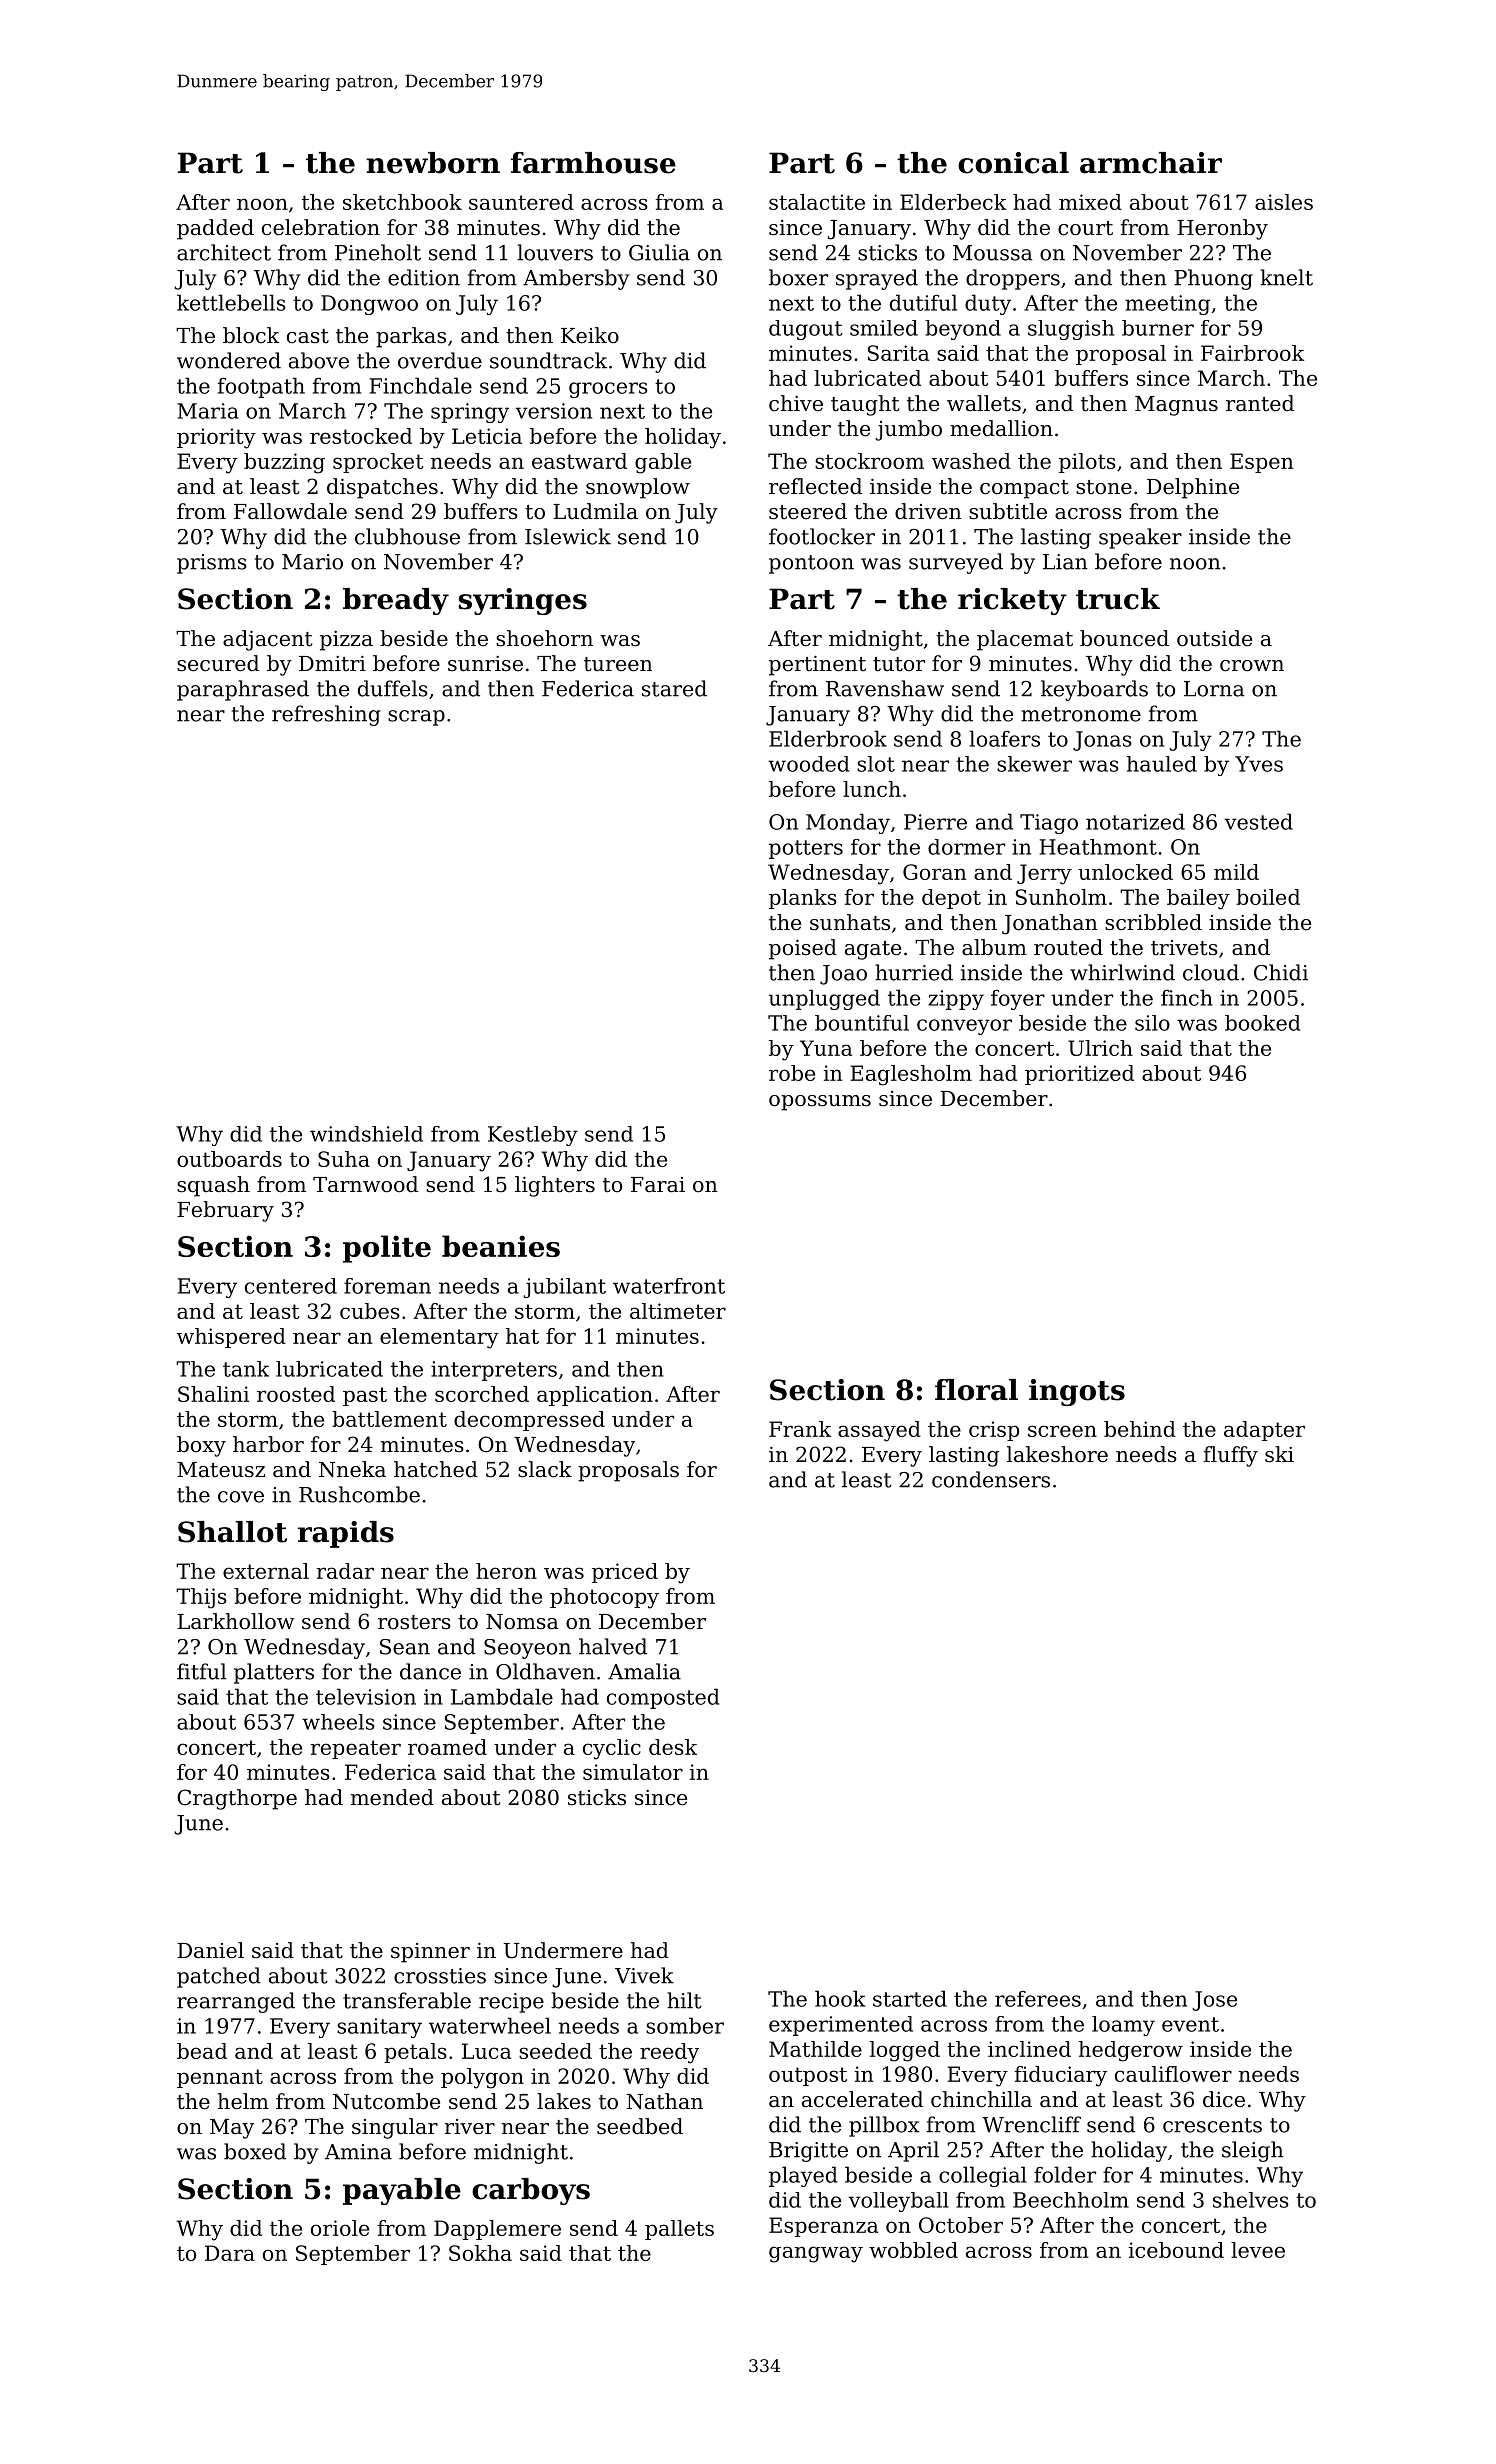  I want to click on gangway, so click(816, 2254).
